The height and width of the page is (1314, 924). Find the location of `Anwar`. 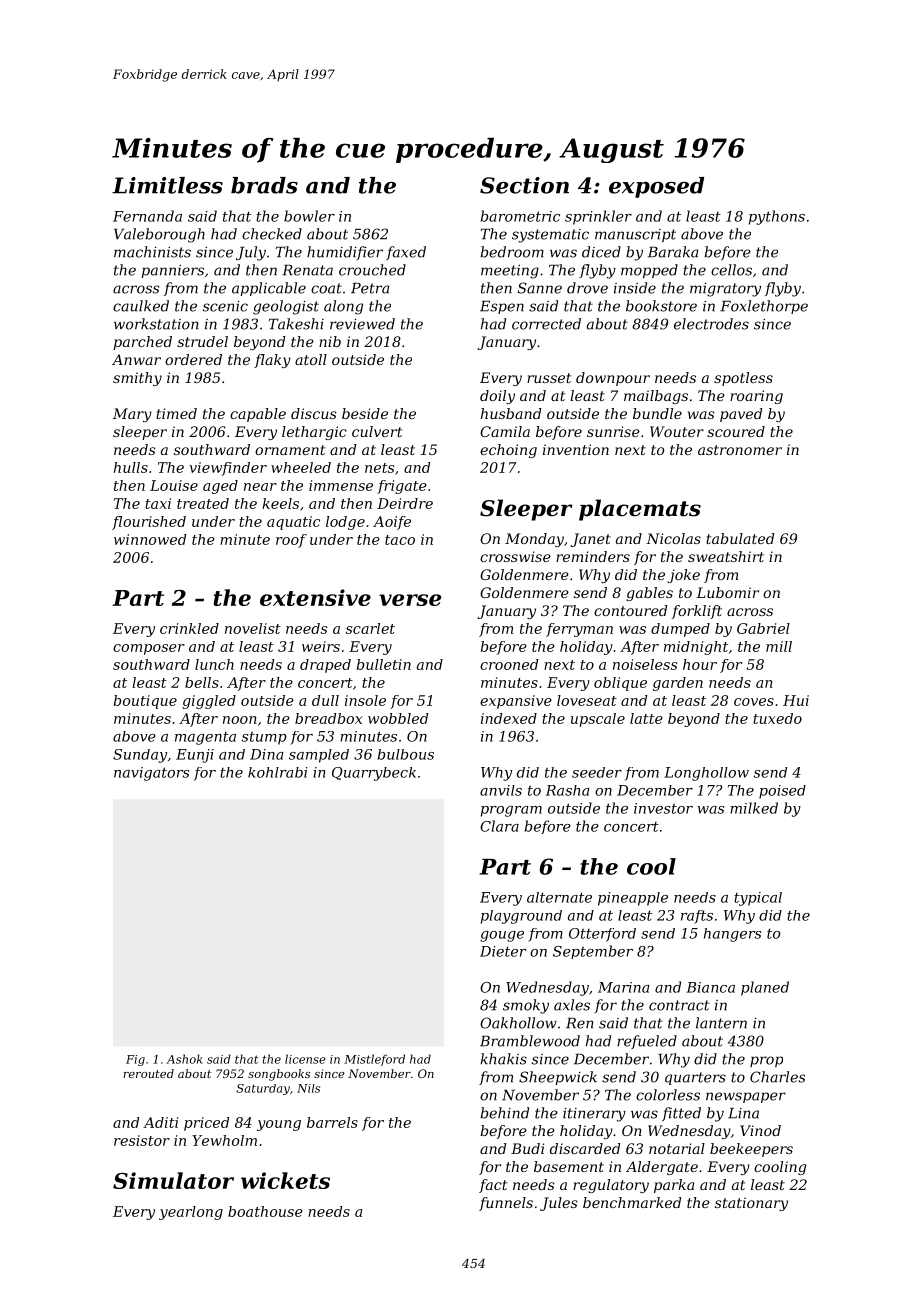

Anwar is located at coordinates (136, 359).
